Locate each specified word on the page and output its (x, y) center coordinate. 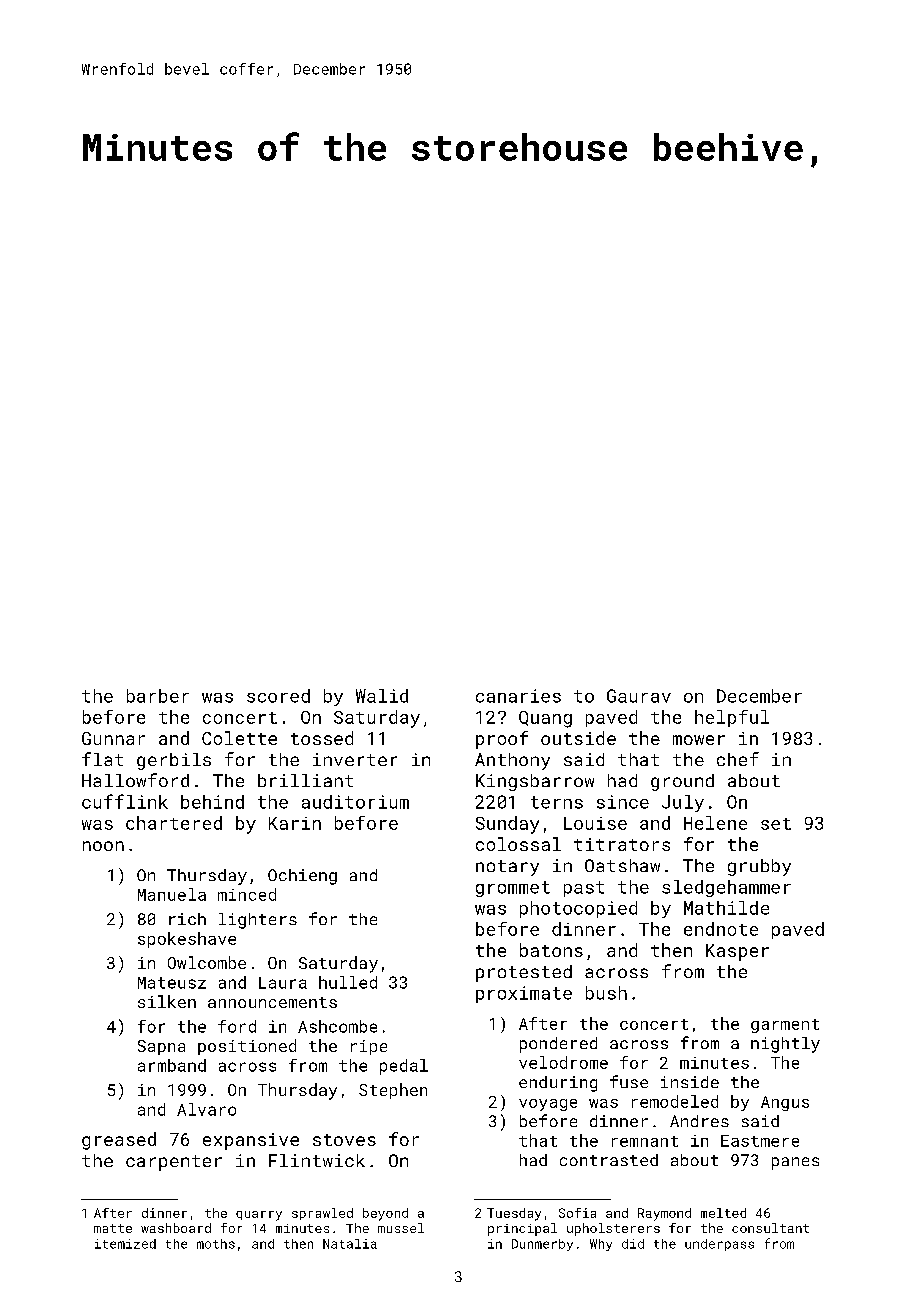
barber (158, 696)
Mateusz (172, 983)
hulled (348, 982)
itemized (125, 1244)
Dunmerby (542, 1245)
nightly (785, 1045)
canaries (518, 696)
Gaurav (639, 696)
